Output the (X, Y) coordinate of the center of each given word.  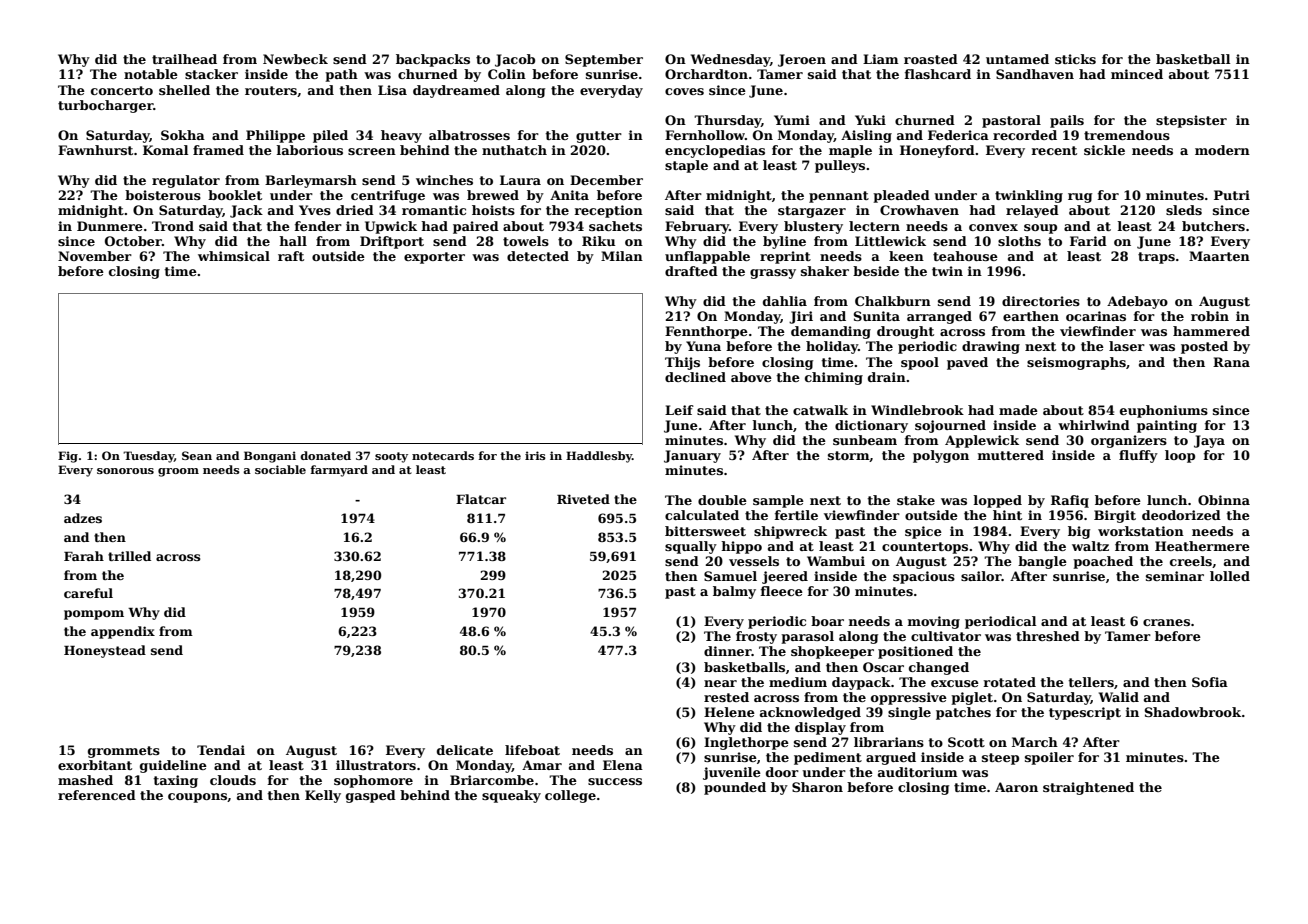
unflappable (707, 257)
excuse (955, 683)
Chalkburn (893, 301)
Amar (542, 765)
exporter (434, 258)
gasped (371, 796)
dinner (728, 651)
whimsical (234, 256)
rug (1080, 198)
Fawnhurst (95, 150)
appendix (123, 632)
